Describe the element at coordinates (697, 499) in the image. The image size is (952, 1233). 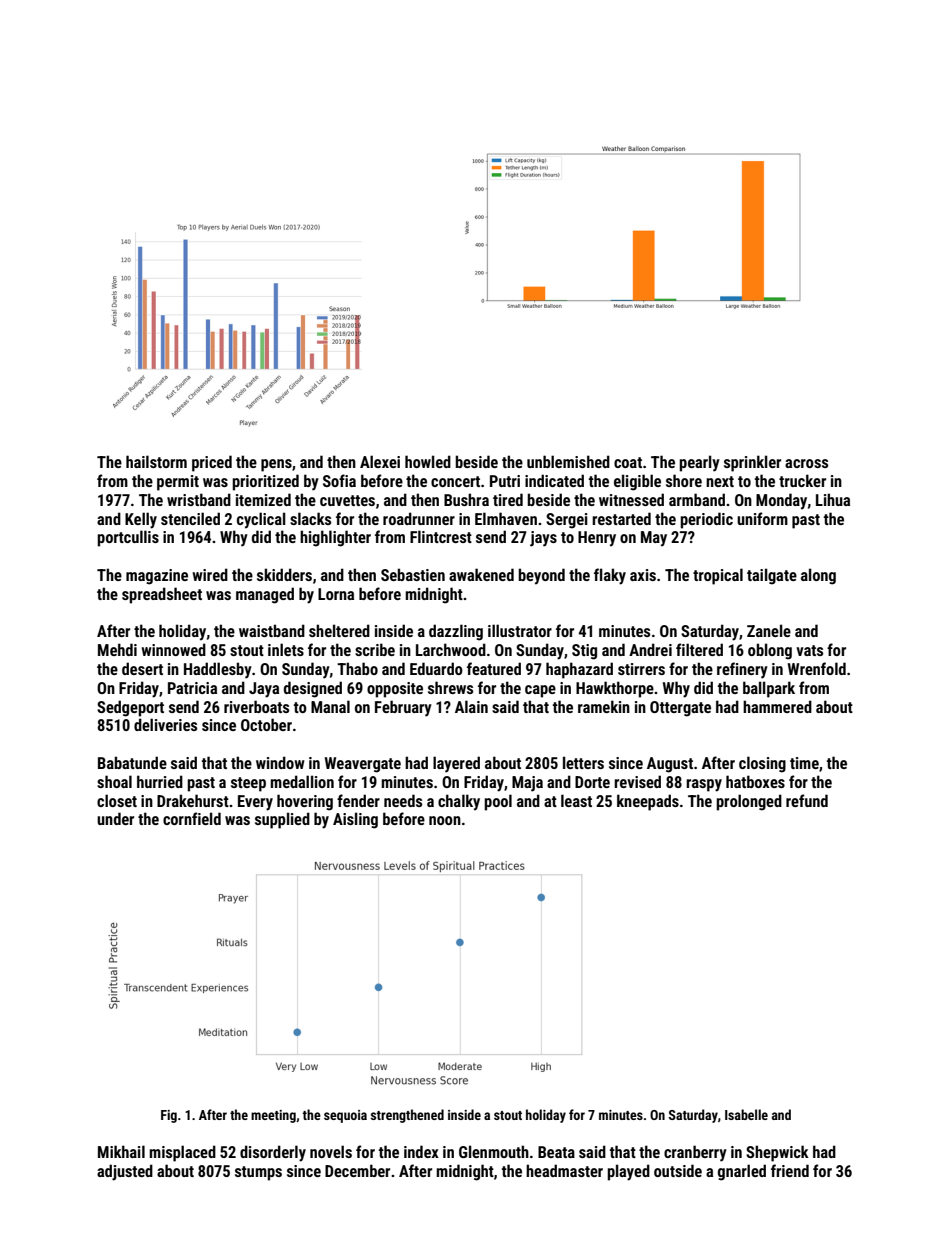
I see `armband` at that location.
